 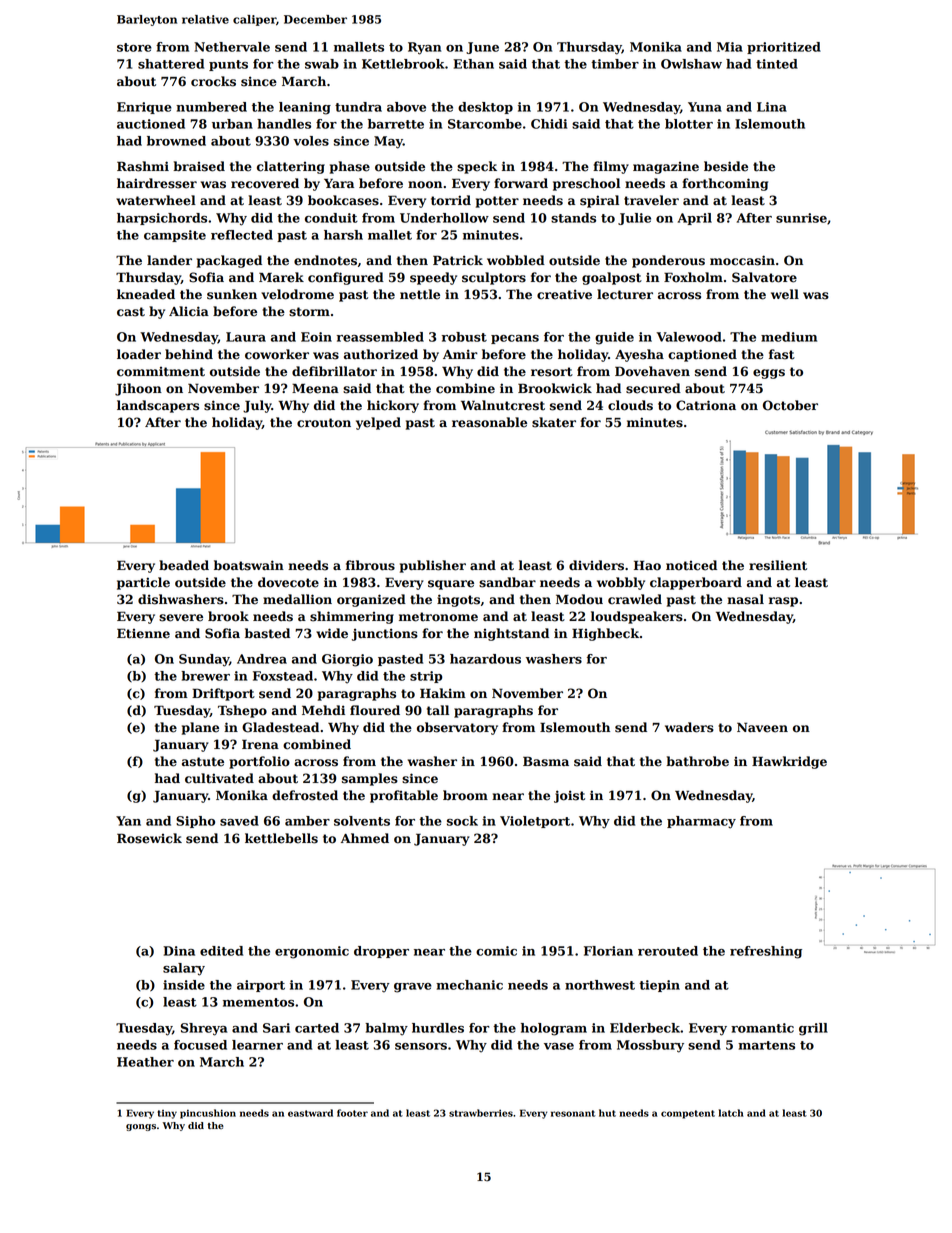 I want to click on Rashmi, so click(x=143, y=166).
